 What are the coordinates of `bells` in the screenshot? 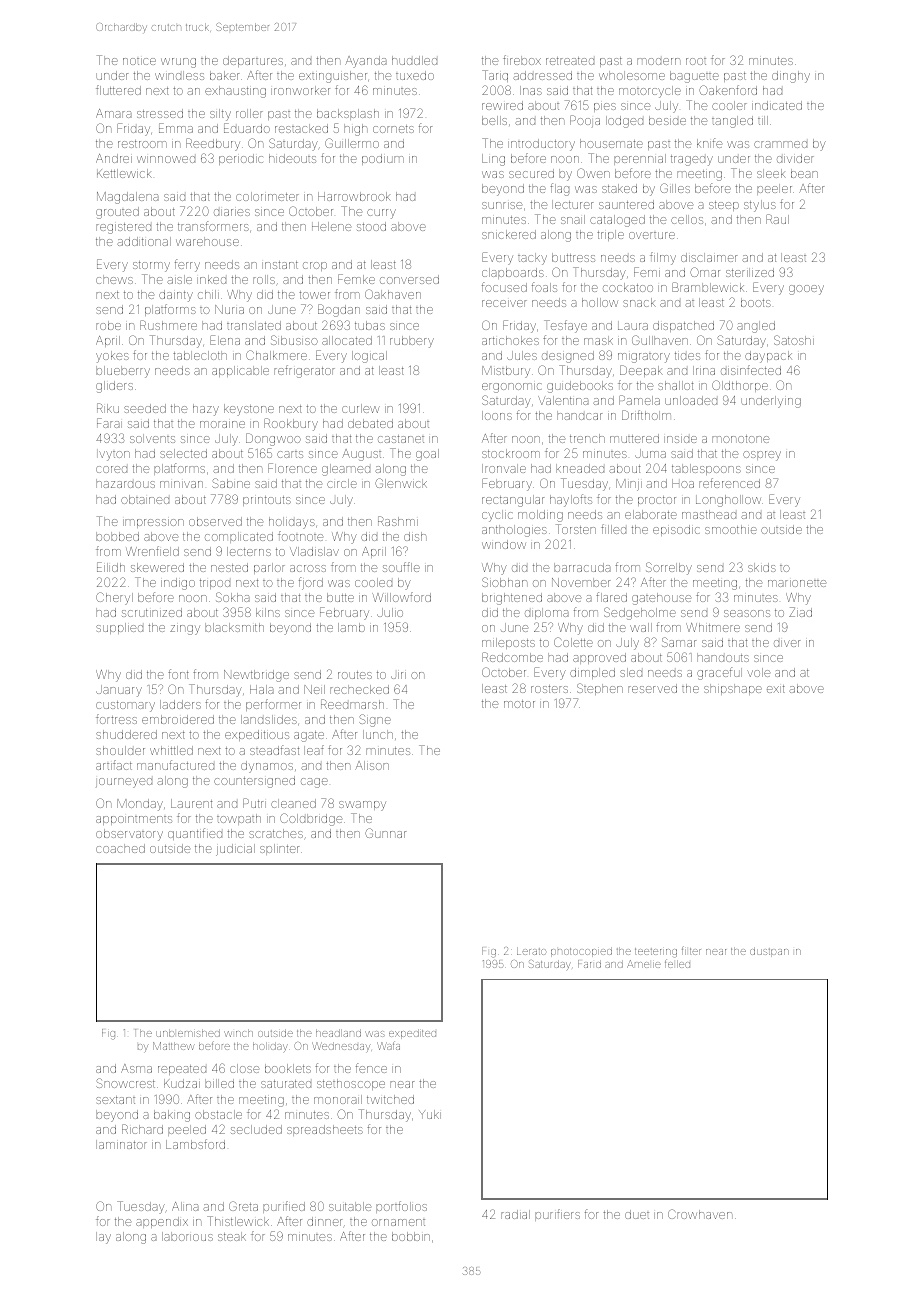 It's located at (494, 120).
